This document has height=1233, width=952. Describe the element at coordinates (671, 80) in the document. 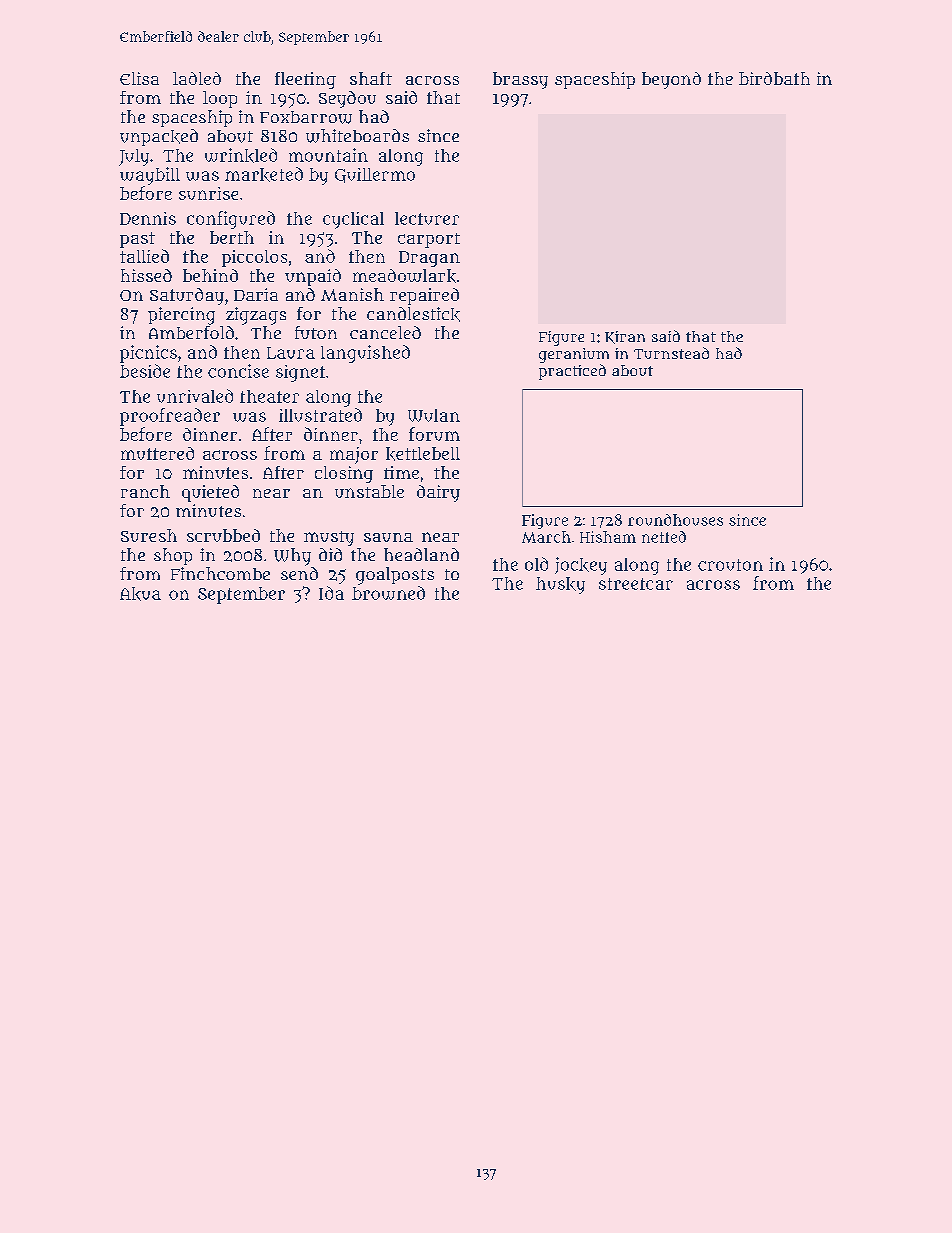

I see `beyond` at that location.
